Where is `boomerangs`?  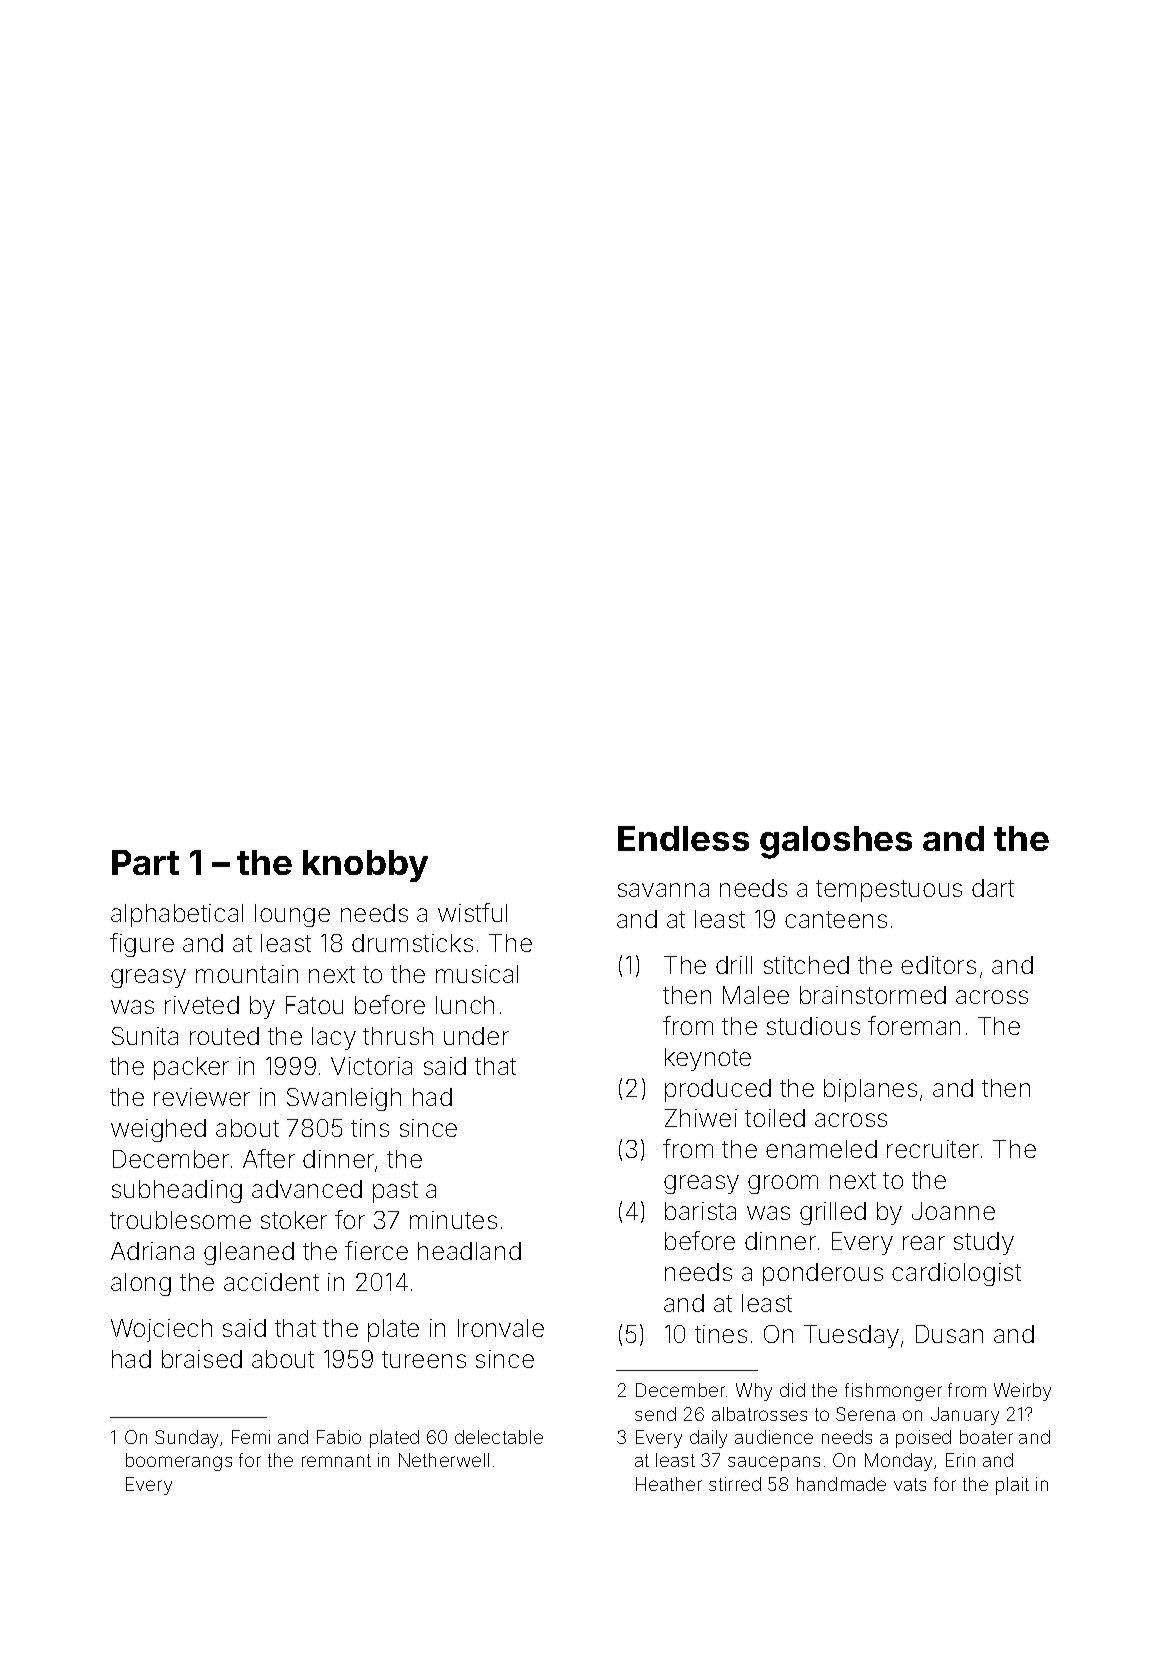 boomerangs is located at coordinates (179, 1462).
